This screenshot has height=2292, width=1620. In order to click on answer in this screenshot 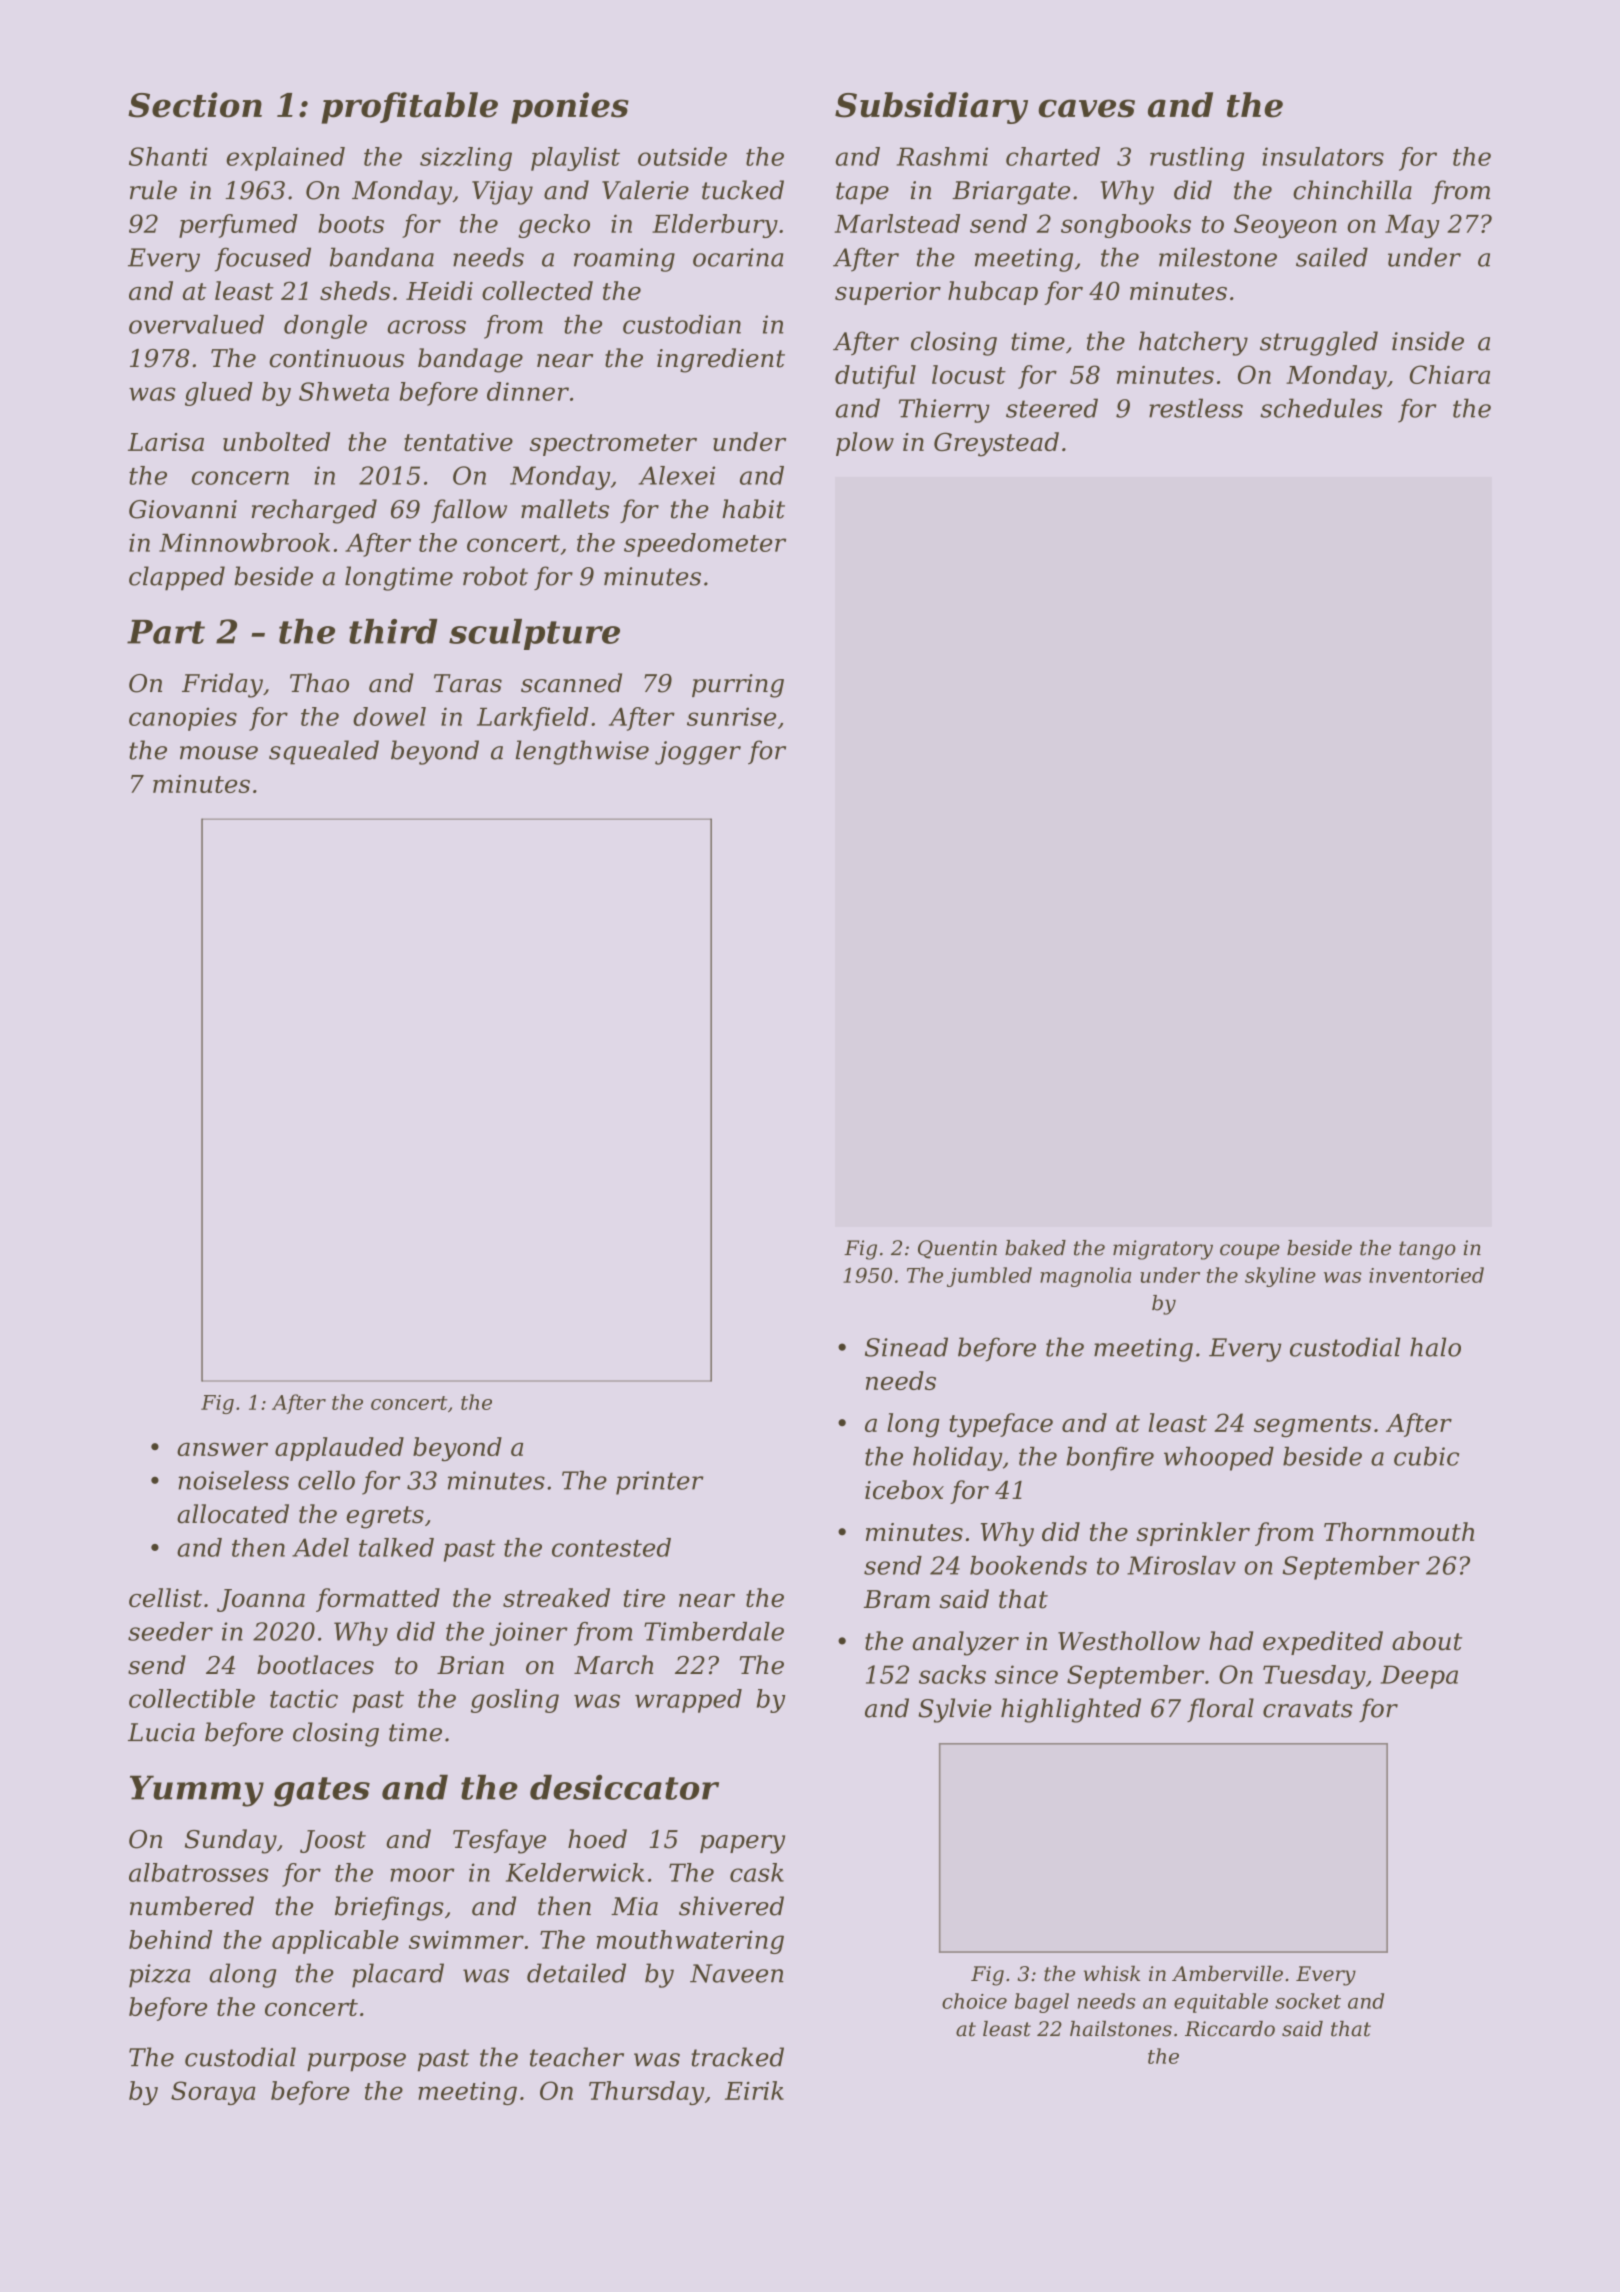, I will do `click(222, 1449)`.
